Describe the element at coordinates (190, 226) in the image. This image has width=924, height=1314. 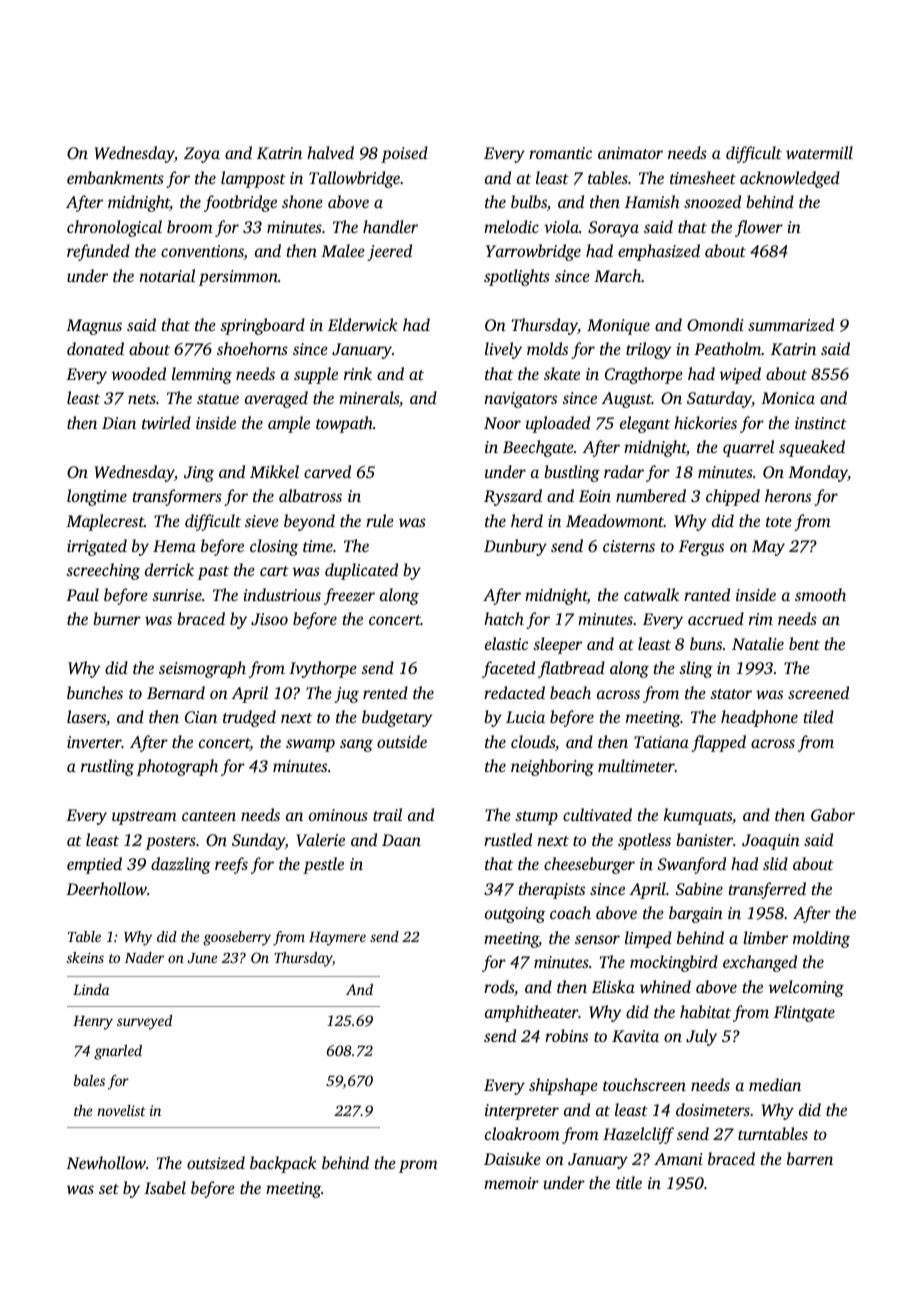
I see `broom` at that location.
